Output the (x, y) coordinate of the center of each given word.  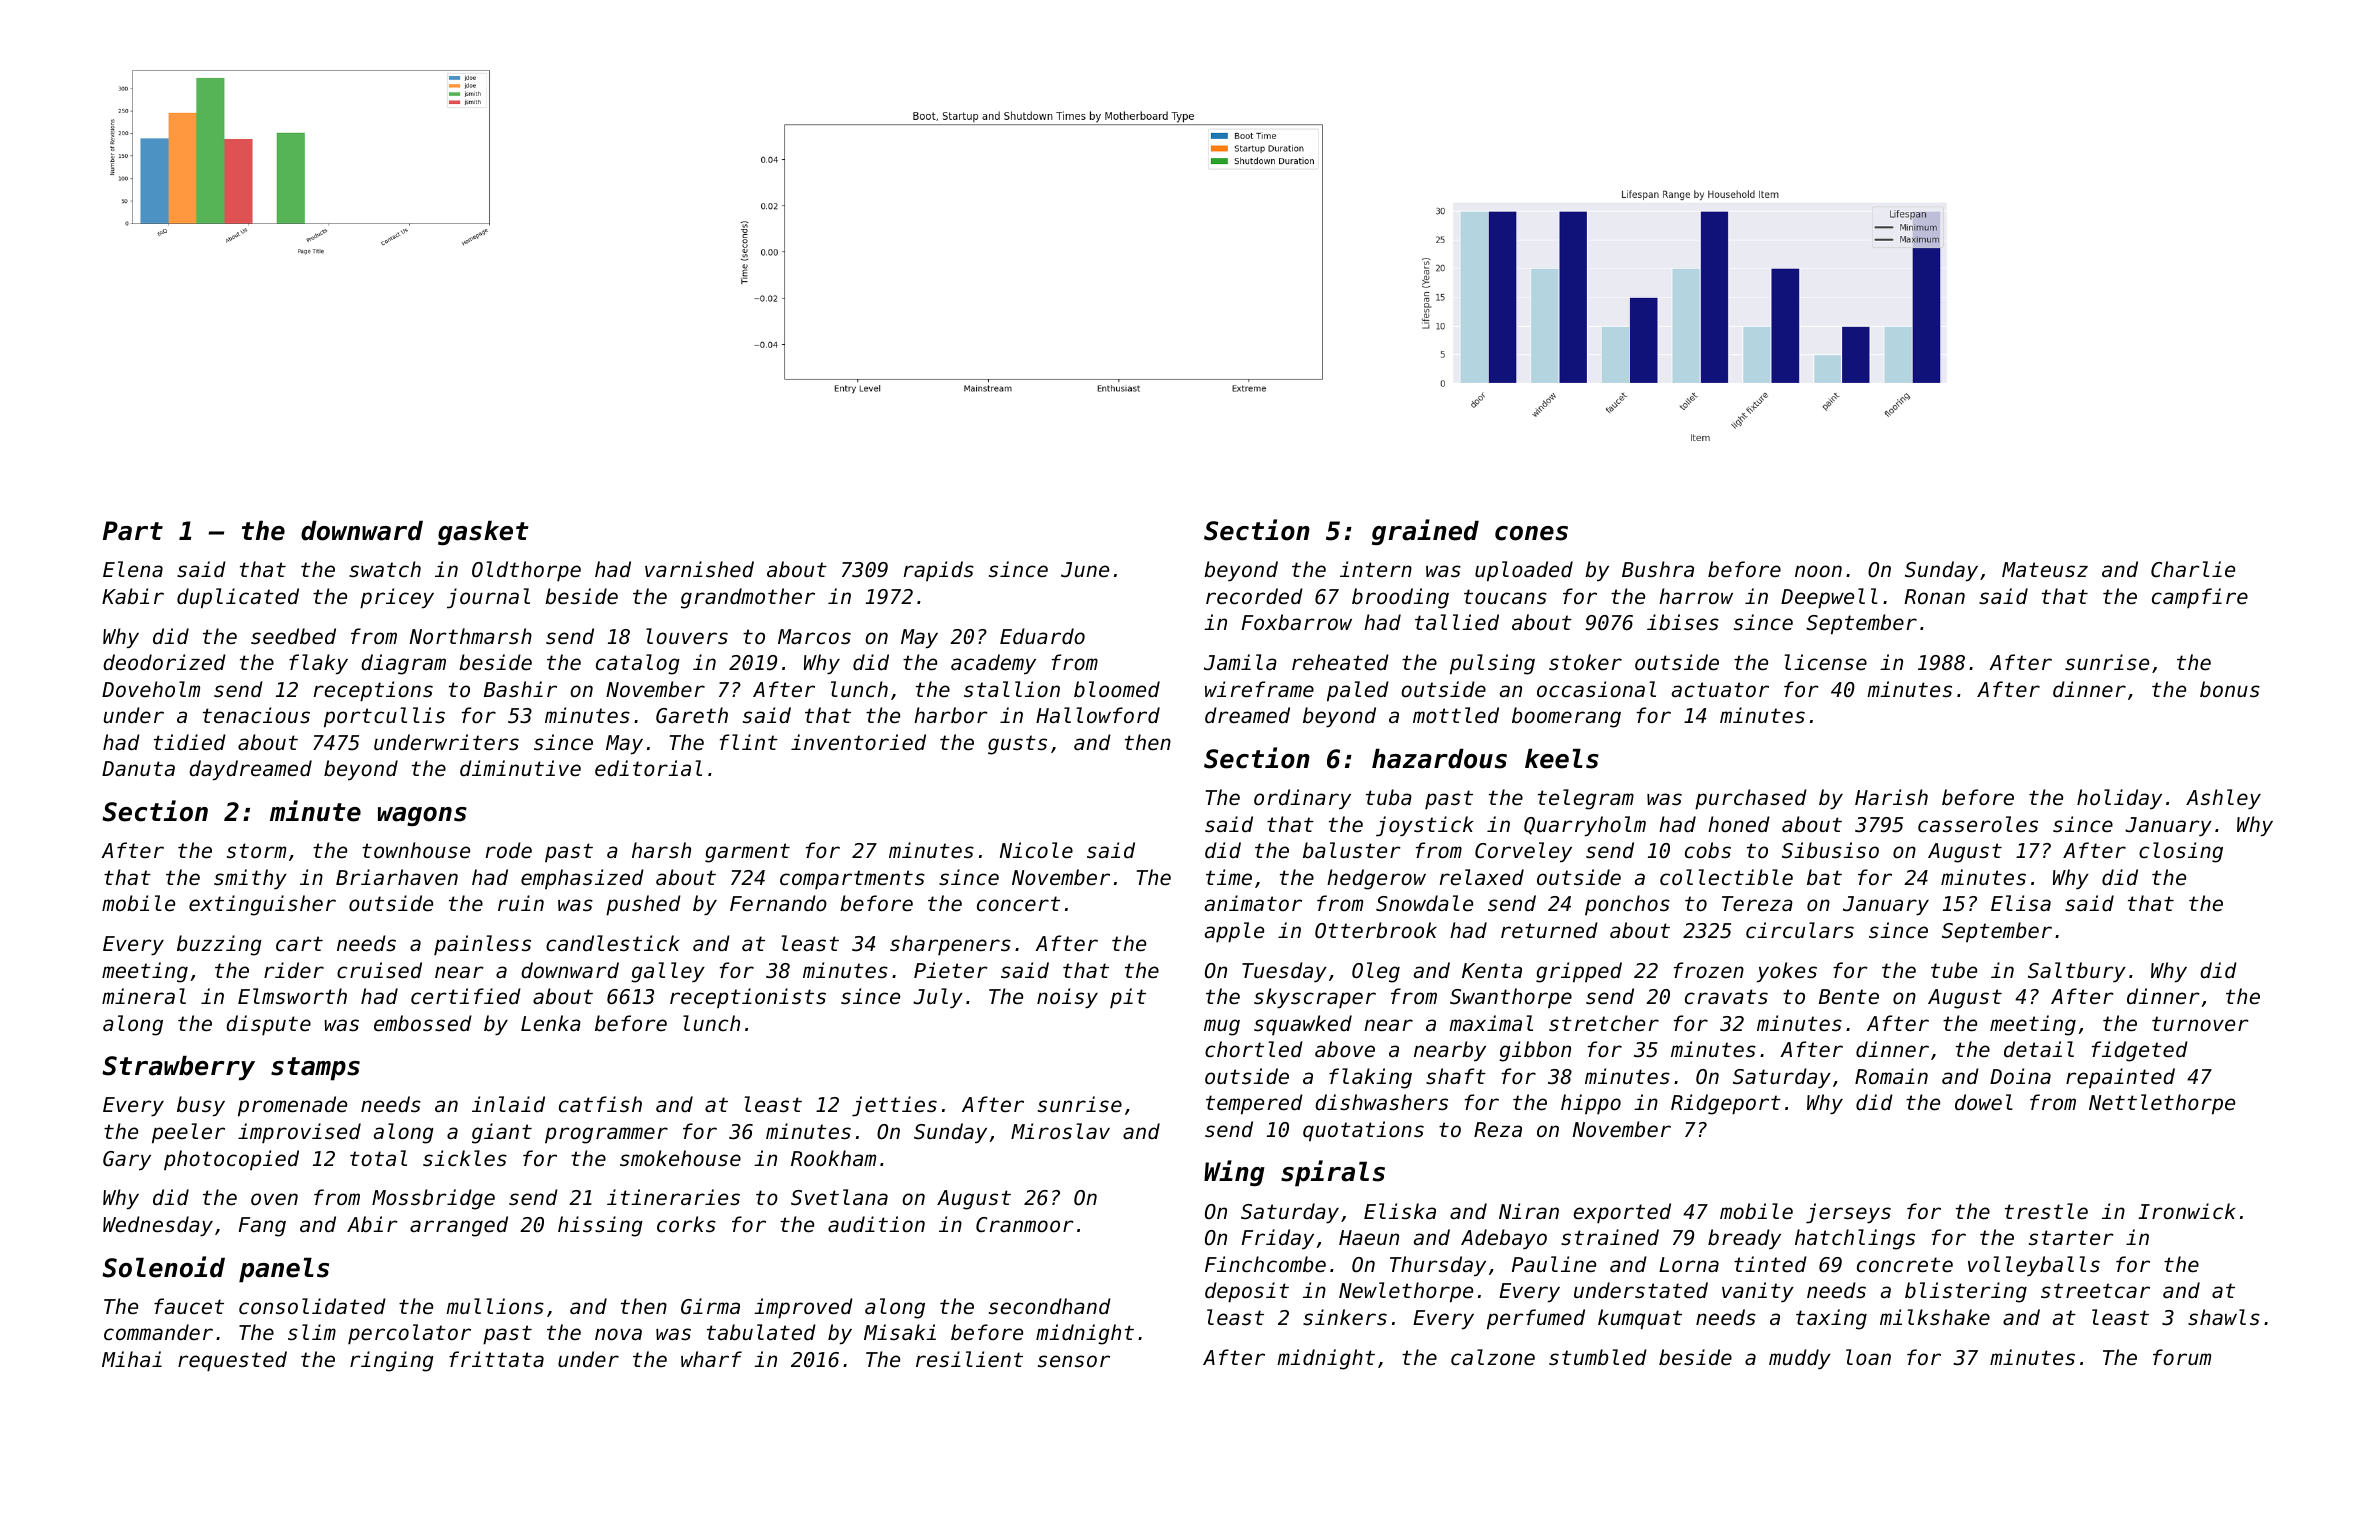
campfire (2200, 598)
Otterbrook (1376, 930)
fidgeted (2140, 1051)
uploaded (1524, 571)
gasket (483, 533)
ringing (392, 1361)
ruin (521, 903)
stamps (315, 1069)
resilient (969, 1359)
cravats (1726, 997)
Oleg (1376, 972)
